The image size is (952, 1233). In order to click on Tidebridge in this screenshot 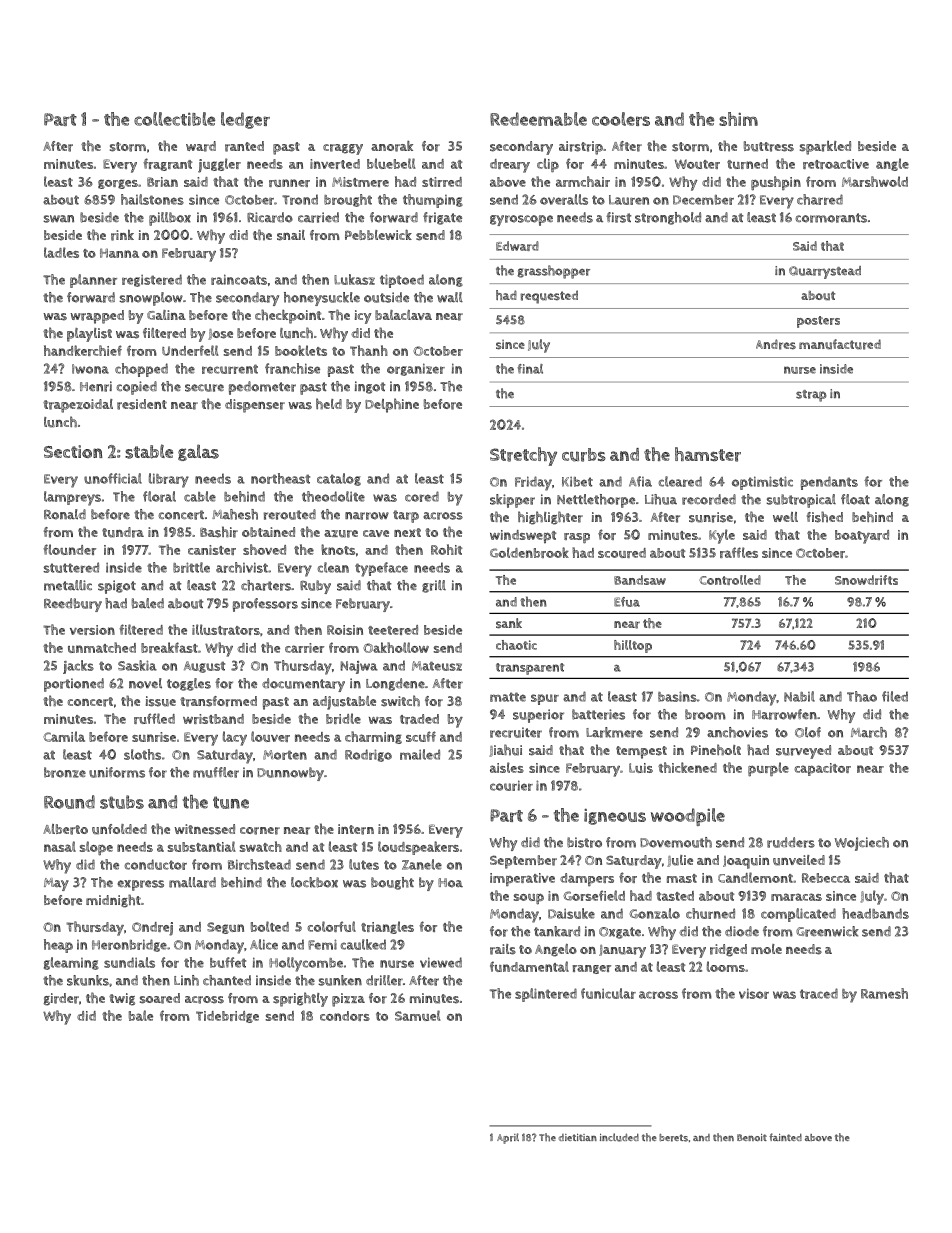, I will do `click(227, 1017)`.
